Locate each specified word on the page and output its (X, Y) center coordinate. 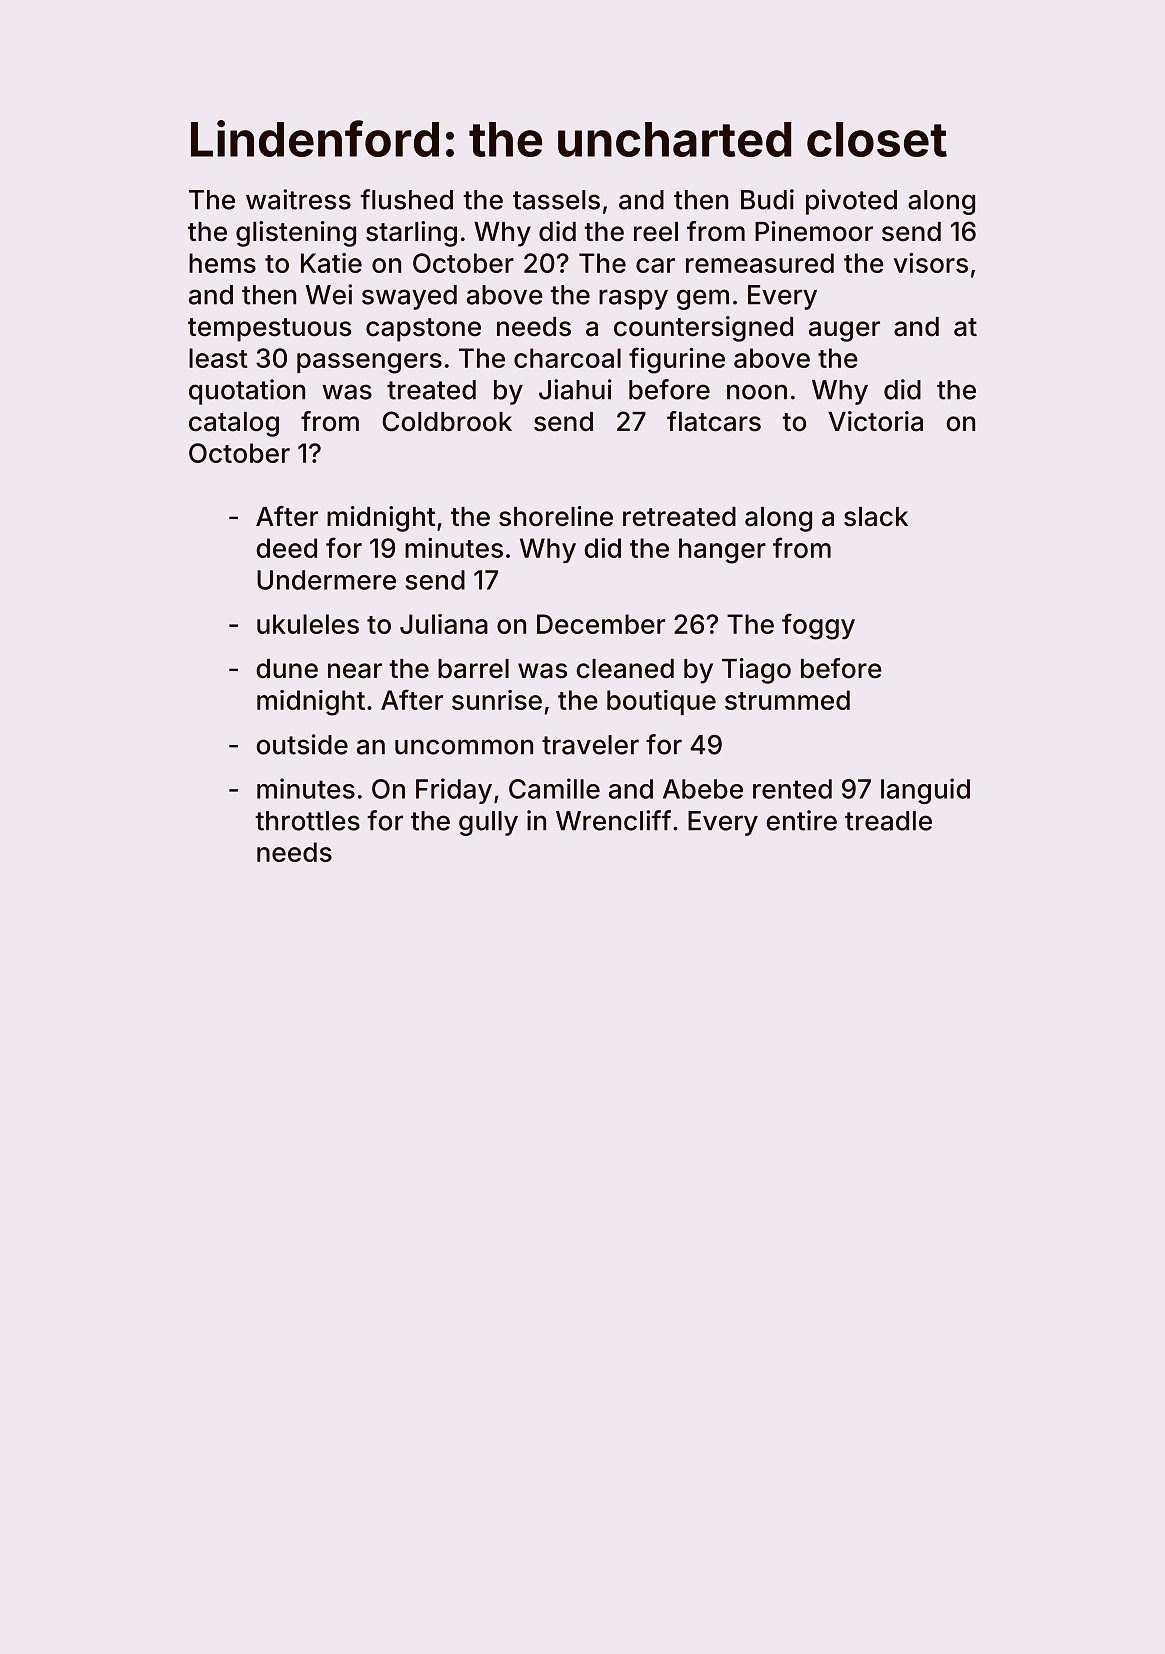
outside (302, 744)
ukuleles (308, 624)
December (601, 624)
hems (222, 263)
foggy (818, 626)
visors (931, 263)
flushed (406, 199)
